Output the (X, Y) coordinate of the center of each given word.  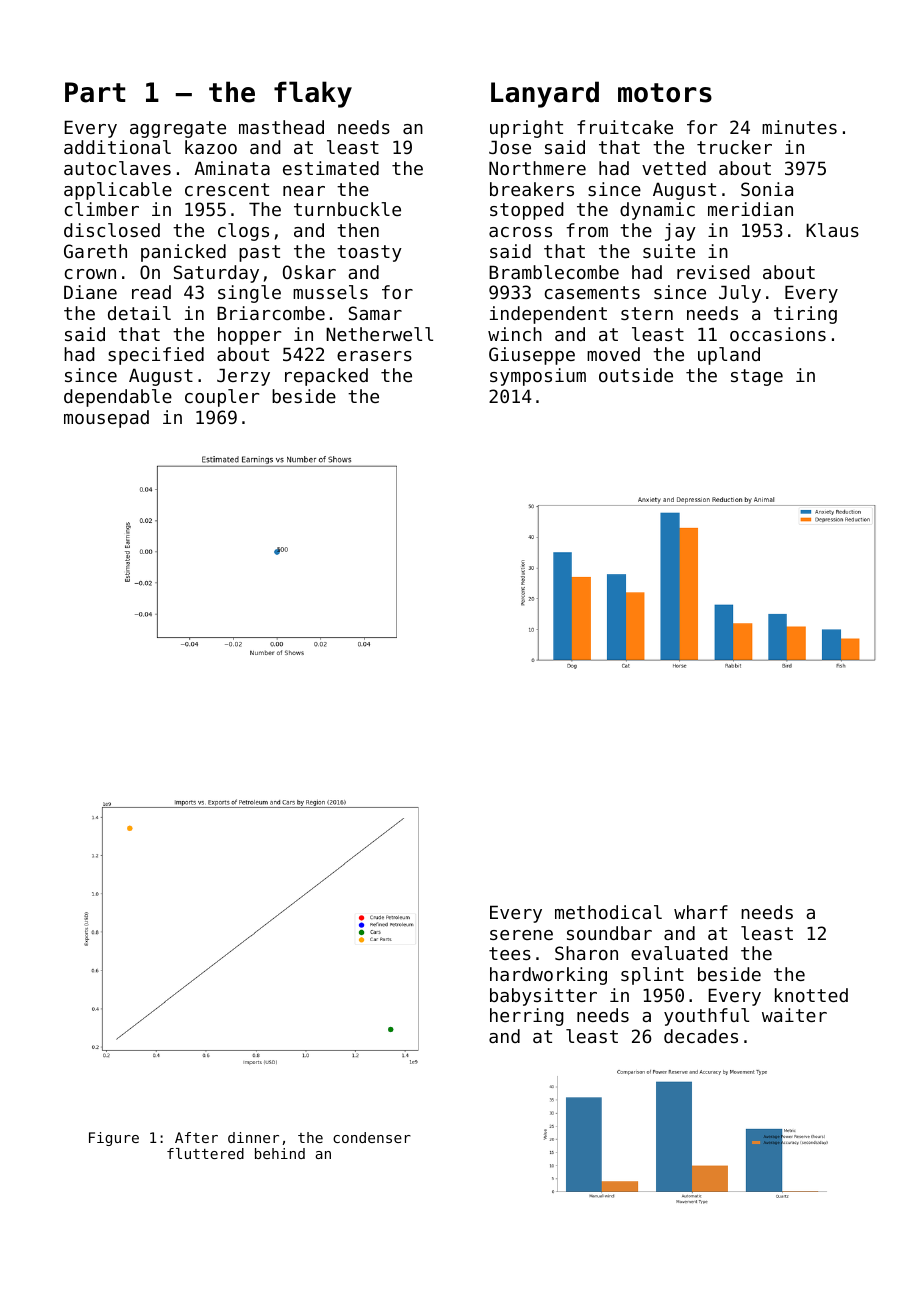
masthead (281, 127)
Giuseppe (532, 356)
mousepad (106, 419)
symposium (538, 377)
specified (156, 356)
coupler (222, 398)
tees (510, 953)
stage (757, 377)
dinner (253, 1137)
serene (521, 935)
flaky (313, 94)
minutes (799, 127)
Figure (114, 1139)
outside (636, 375)
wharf (701, 912)
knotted (811, 995)
